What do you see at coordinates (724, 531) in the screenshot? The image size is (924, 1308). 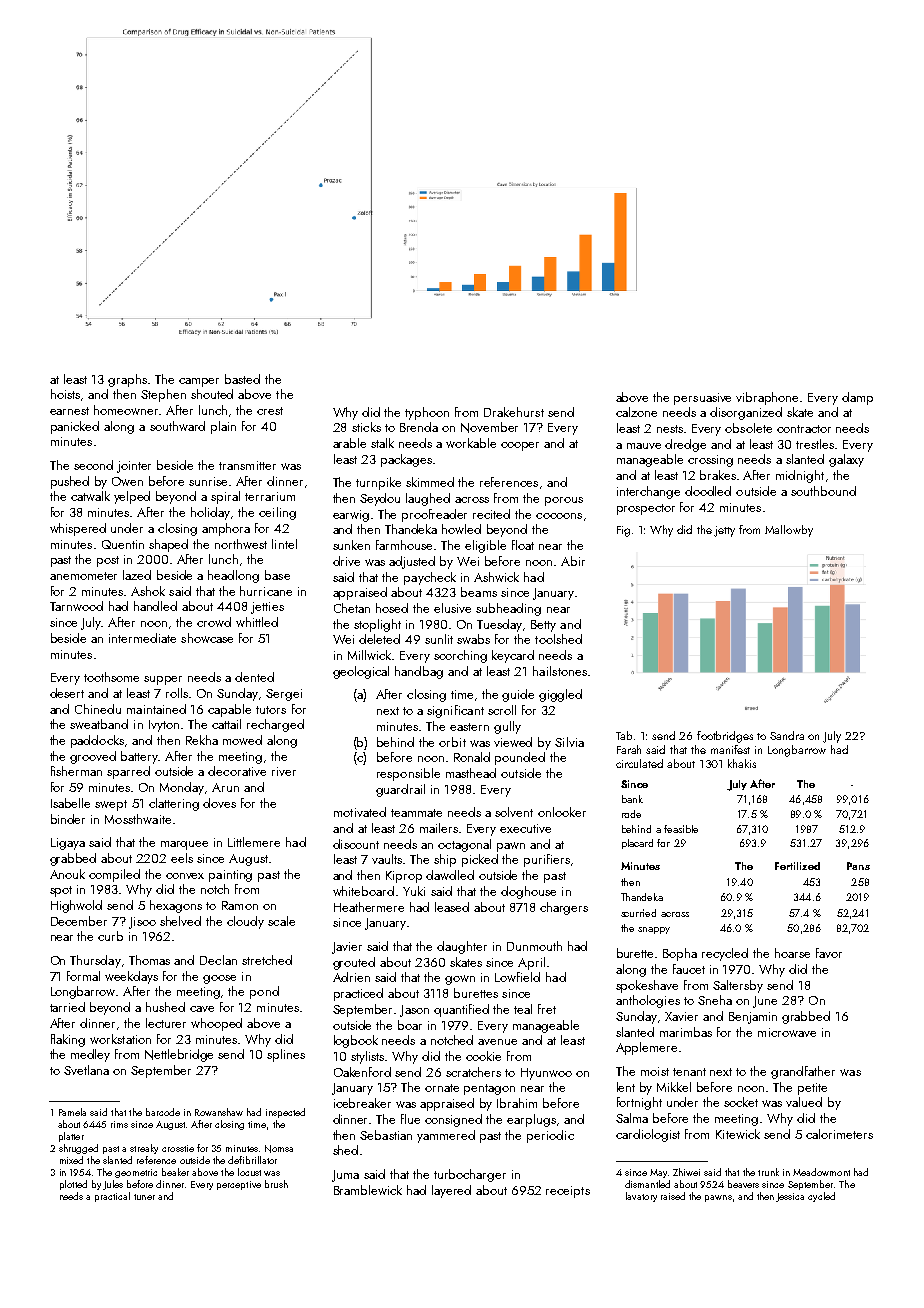 I see `jetty` at bounding box center [724, 531].
